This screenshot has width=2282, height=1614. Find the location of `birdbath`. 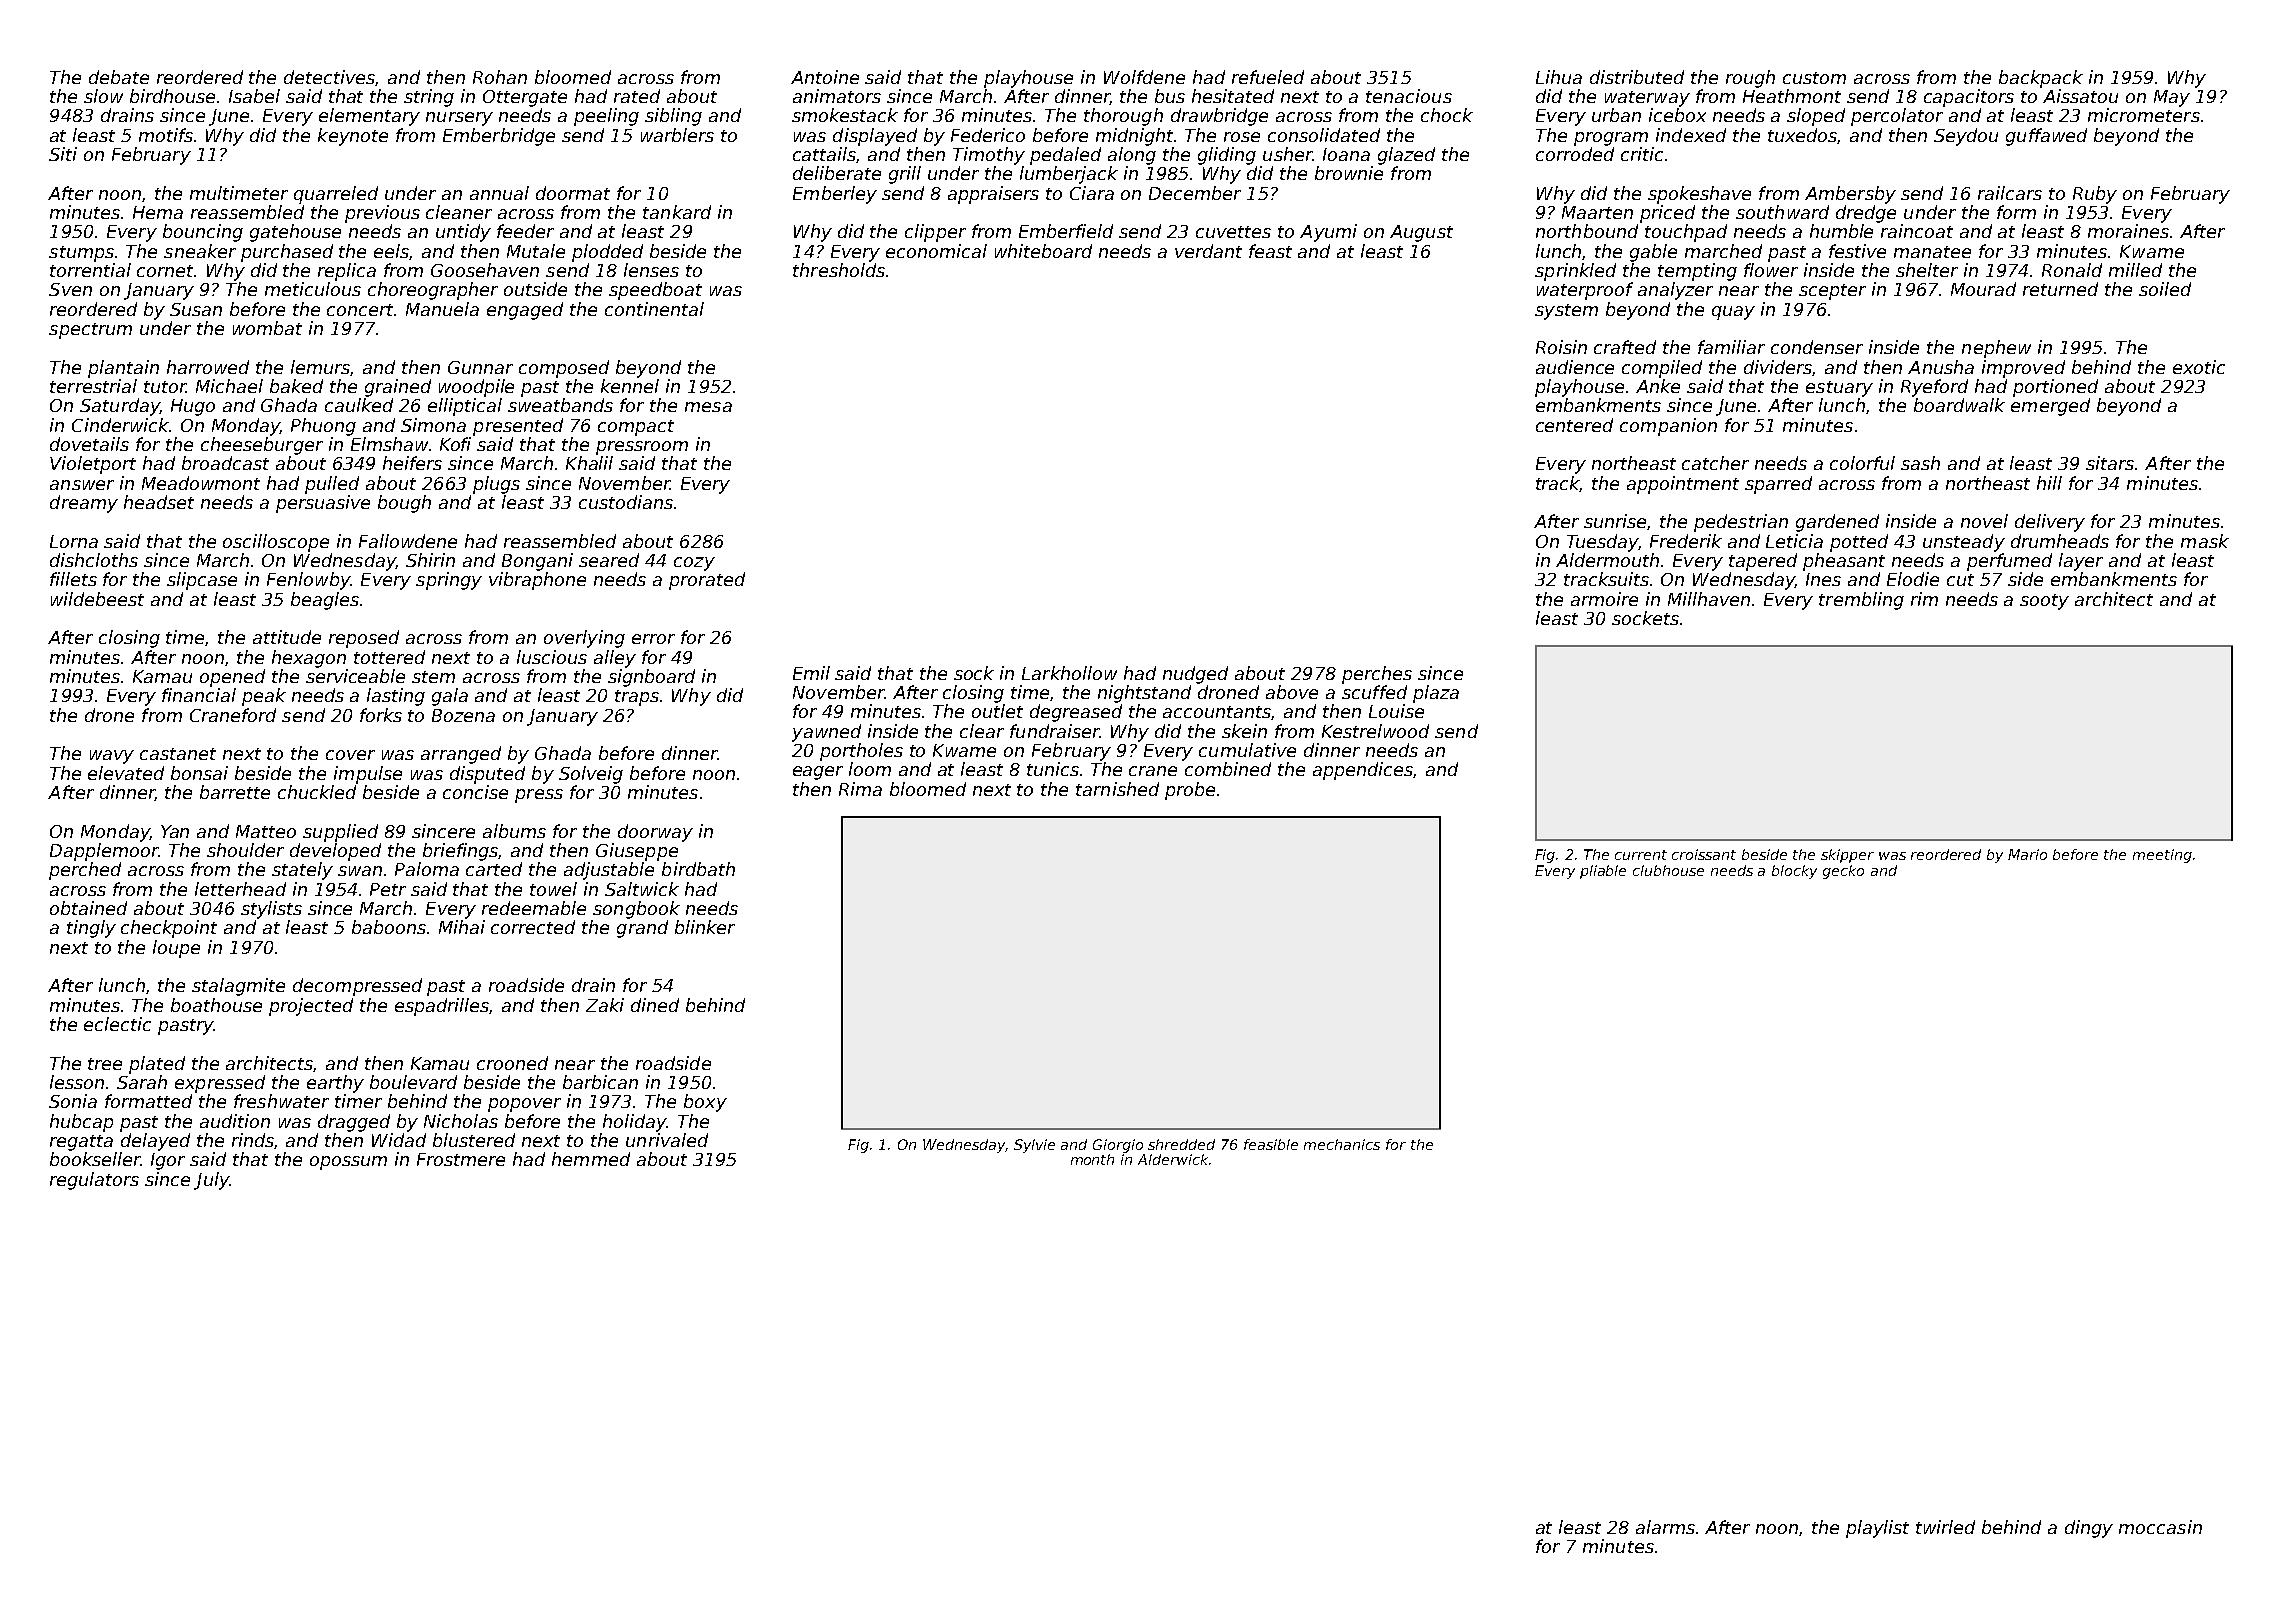

birdbath is located at coordinates (698, 869).
